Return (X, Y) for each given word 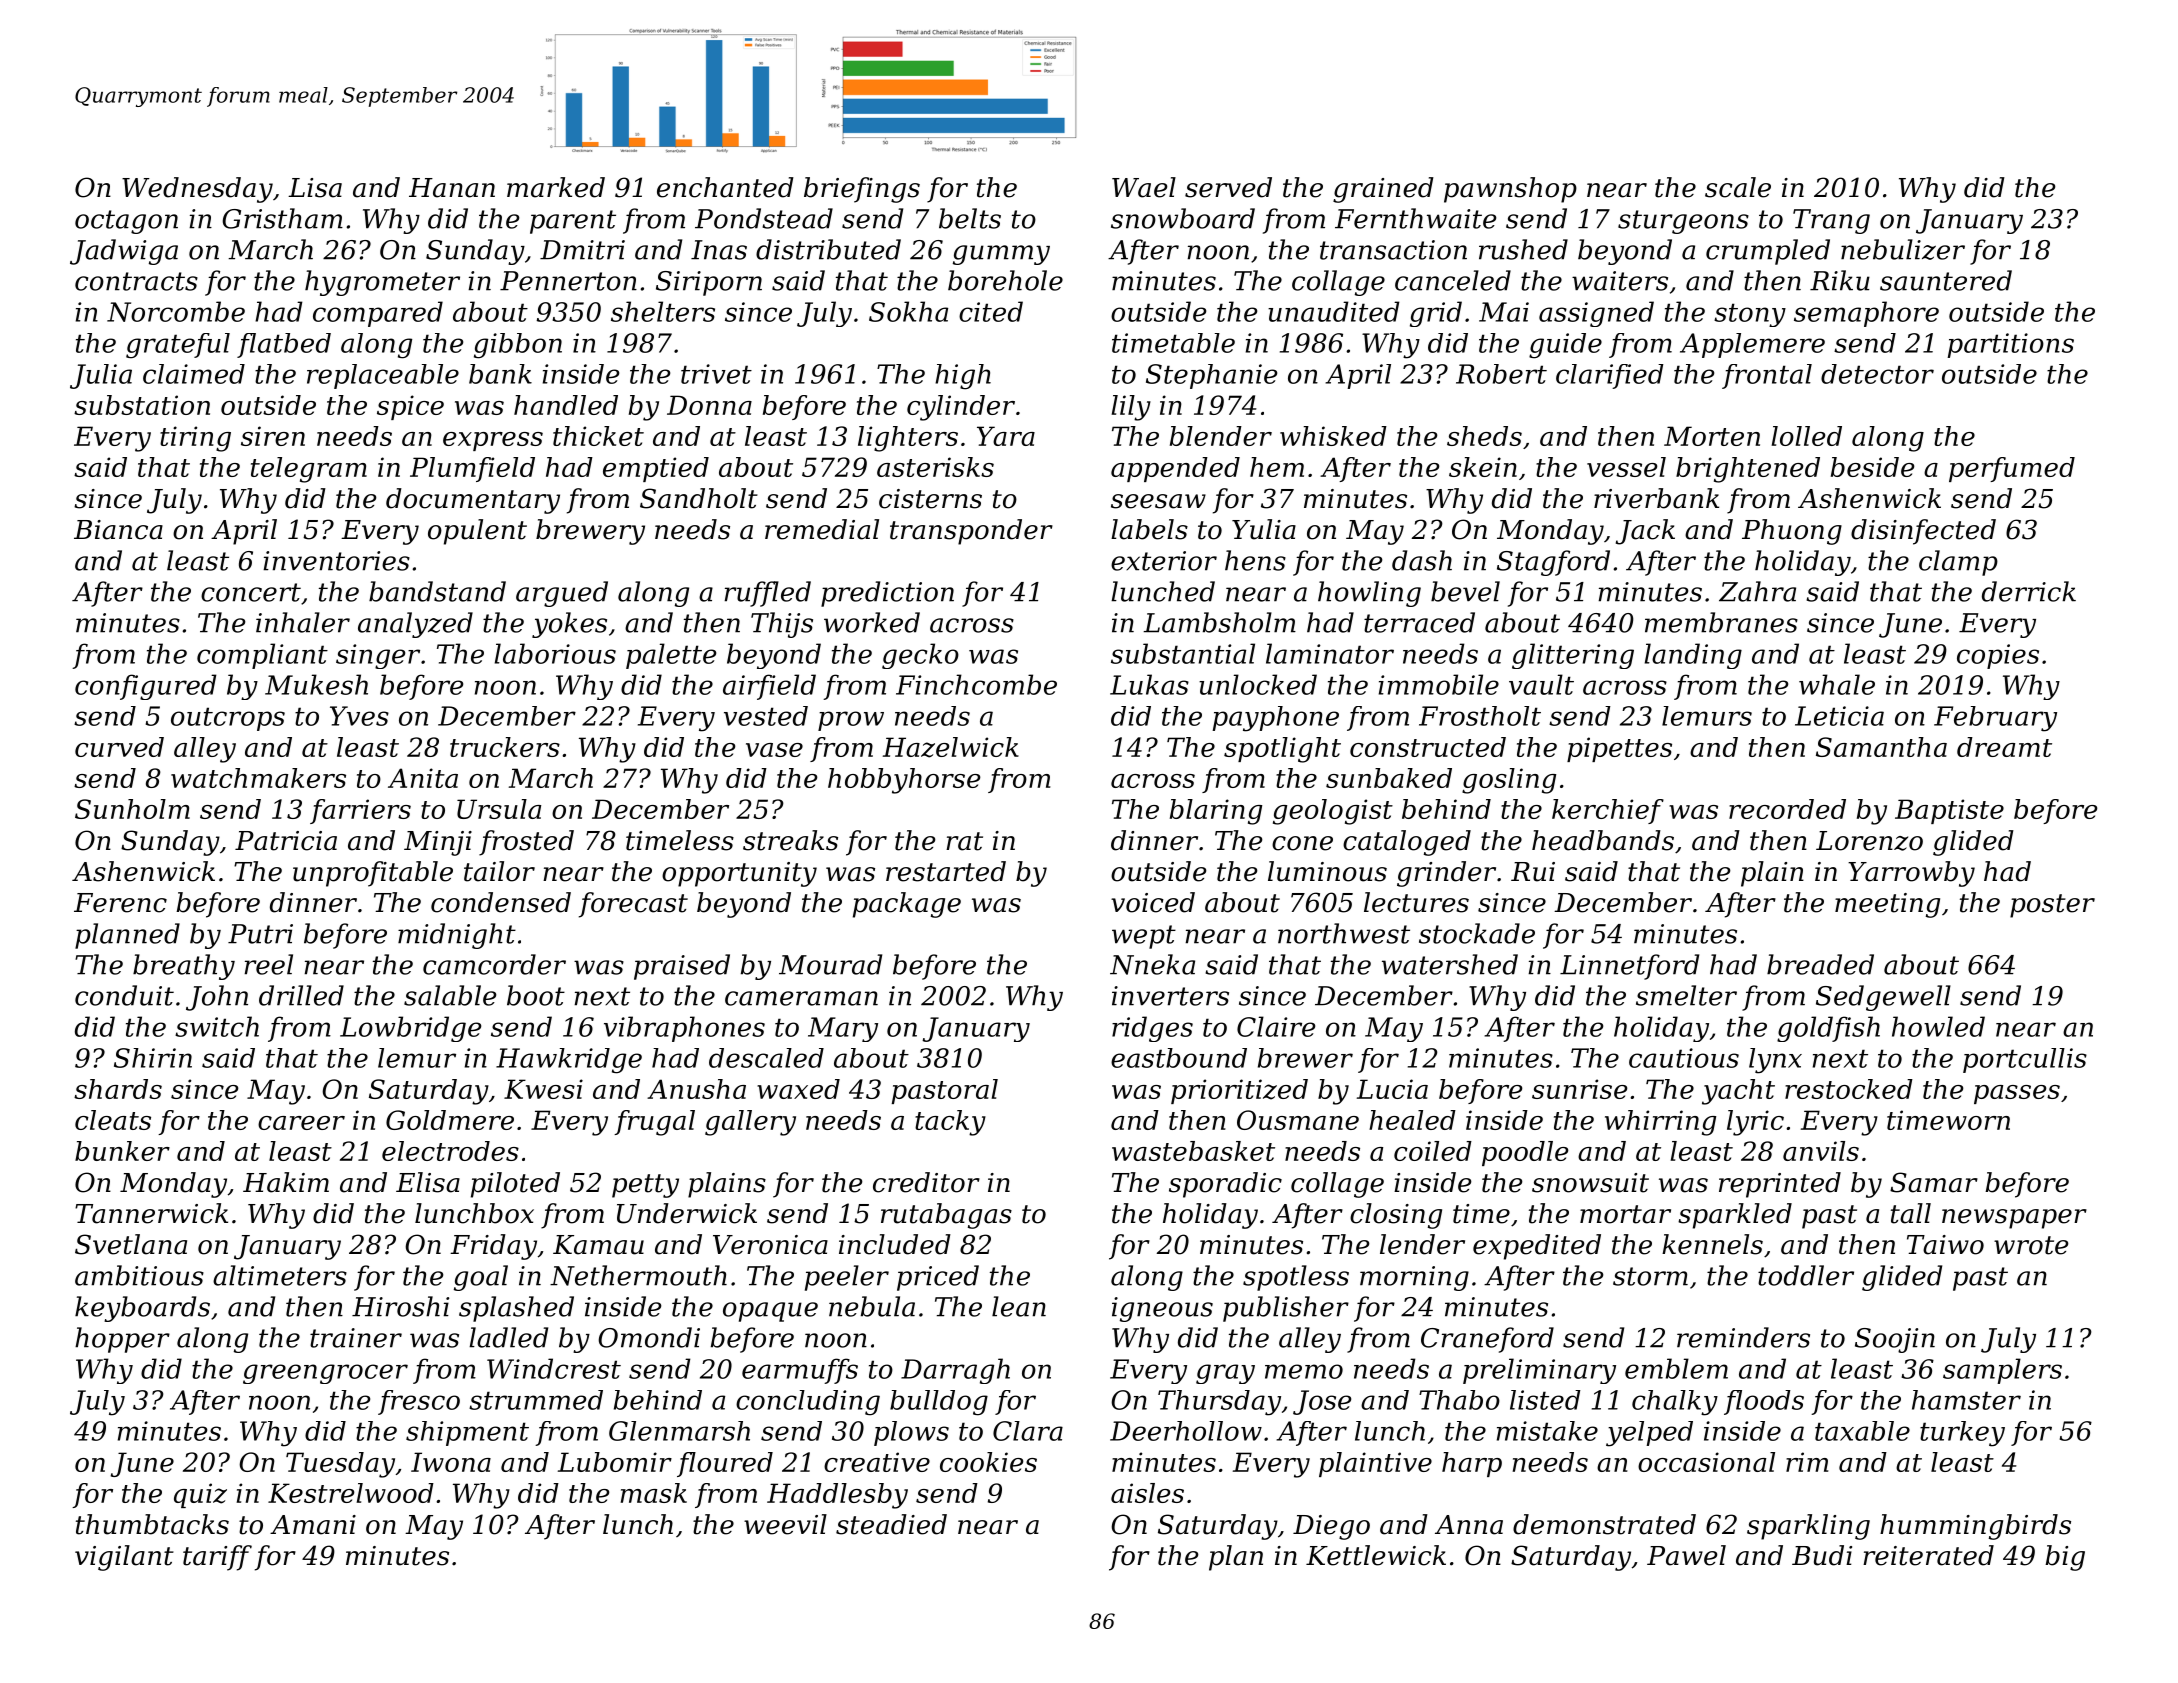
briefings (862, 190)
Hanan (452, 188)
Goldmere (450, 1120)
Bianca (118, 530)
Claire (1276, 1026)
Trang (1831, 221)
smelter (1686, 995)
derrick (2029, 591)
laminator (1330, 653)
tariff (217, 1558)
